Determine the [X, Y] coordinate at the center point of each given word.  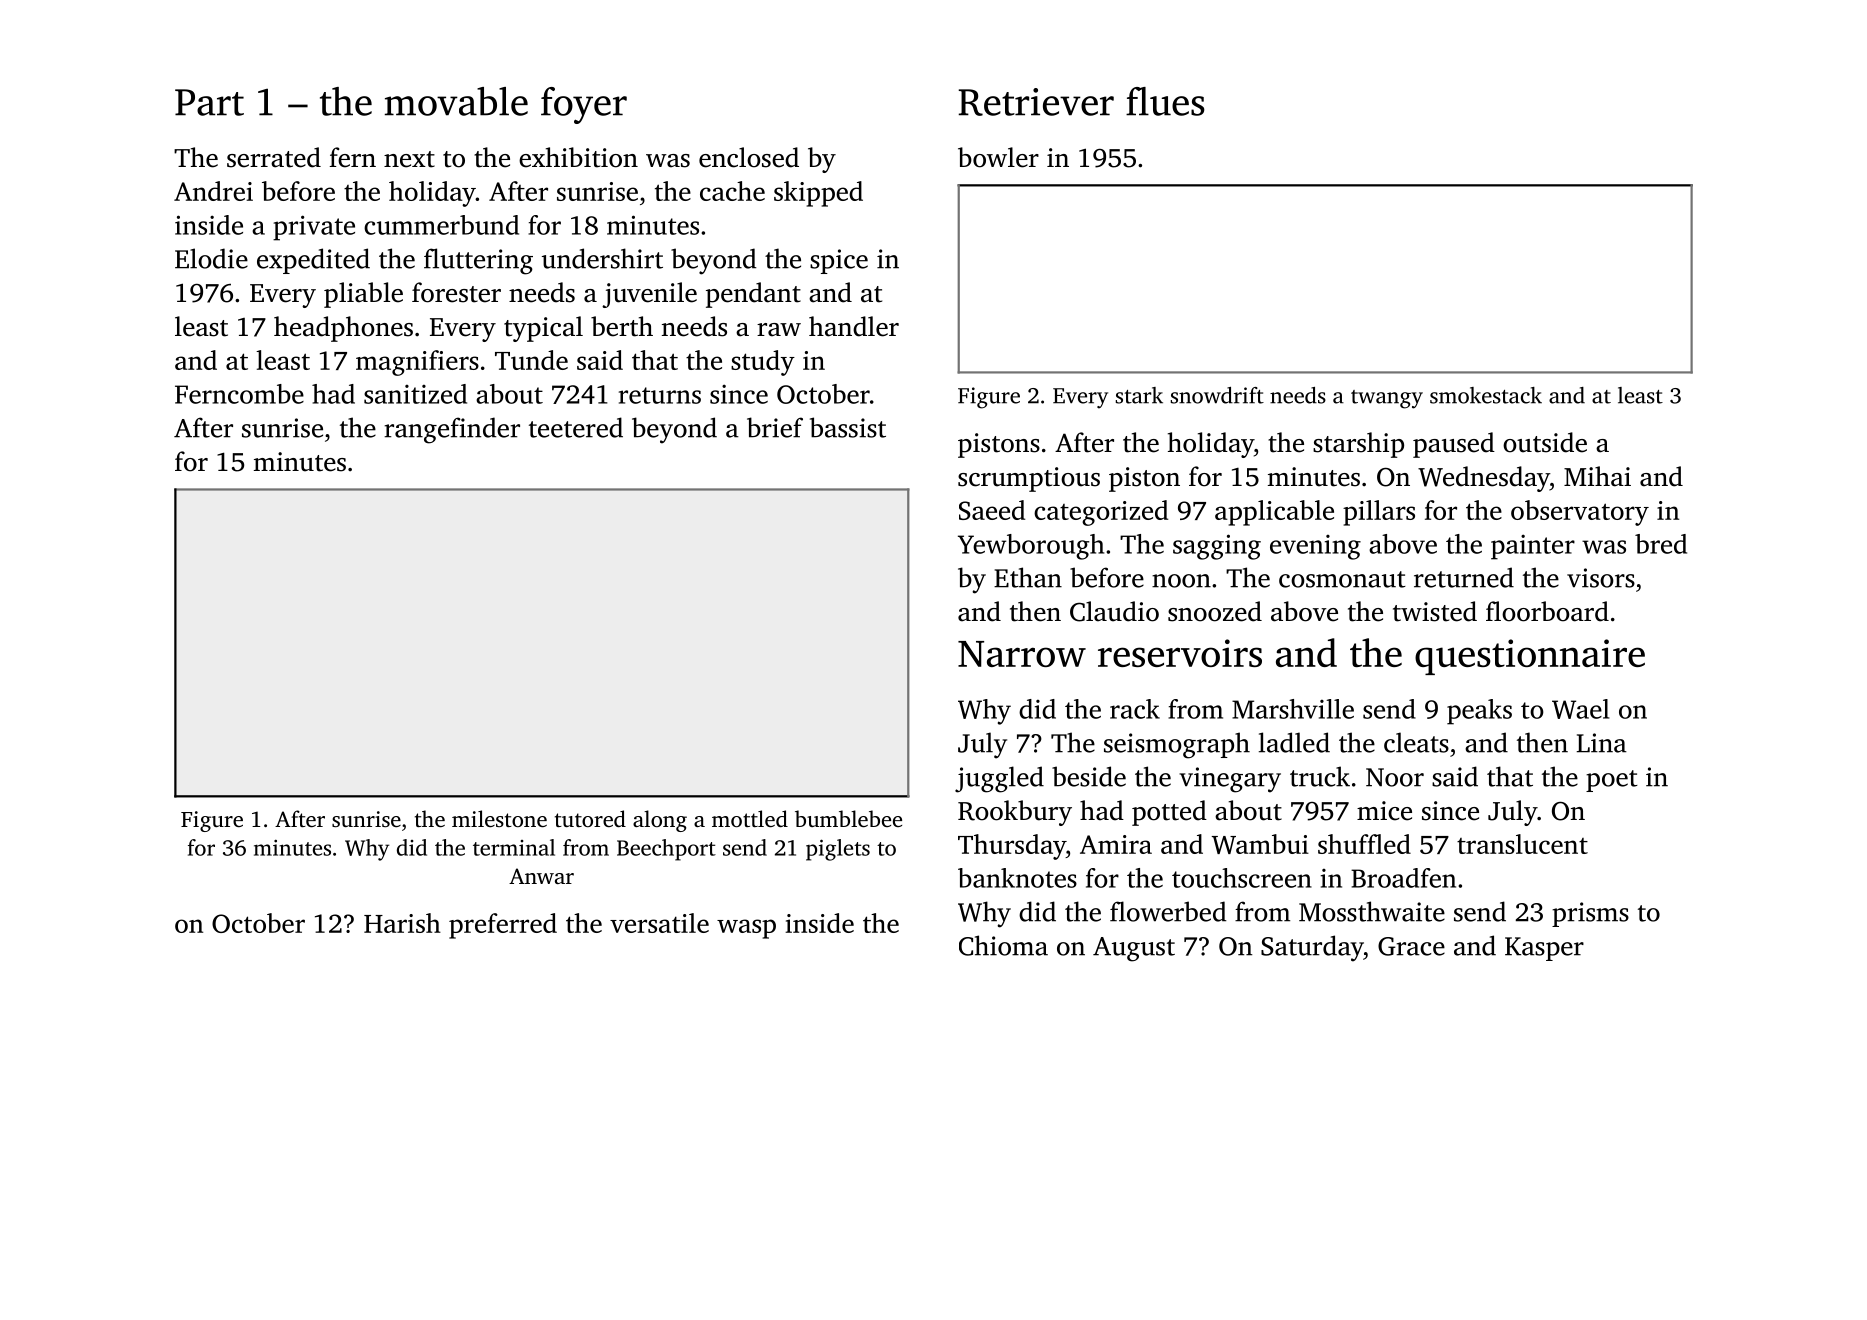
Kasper [1544, 949]
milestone [499, 818]
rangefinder [452, 430]
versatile [659, 923]
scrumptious [1029, 479]
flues [1165, 101]
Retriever [1036, 102]
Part [209, 102]
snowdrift [1217, 395]
